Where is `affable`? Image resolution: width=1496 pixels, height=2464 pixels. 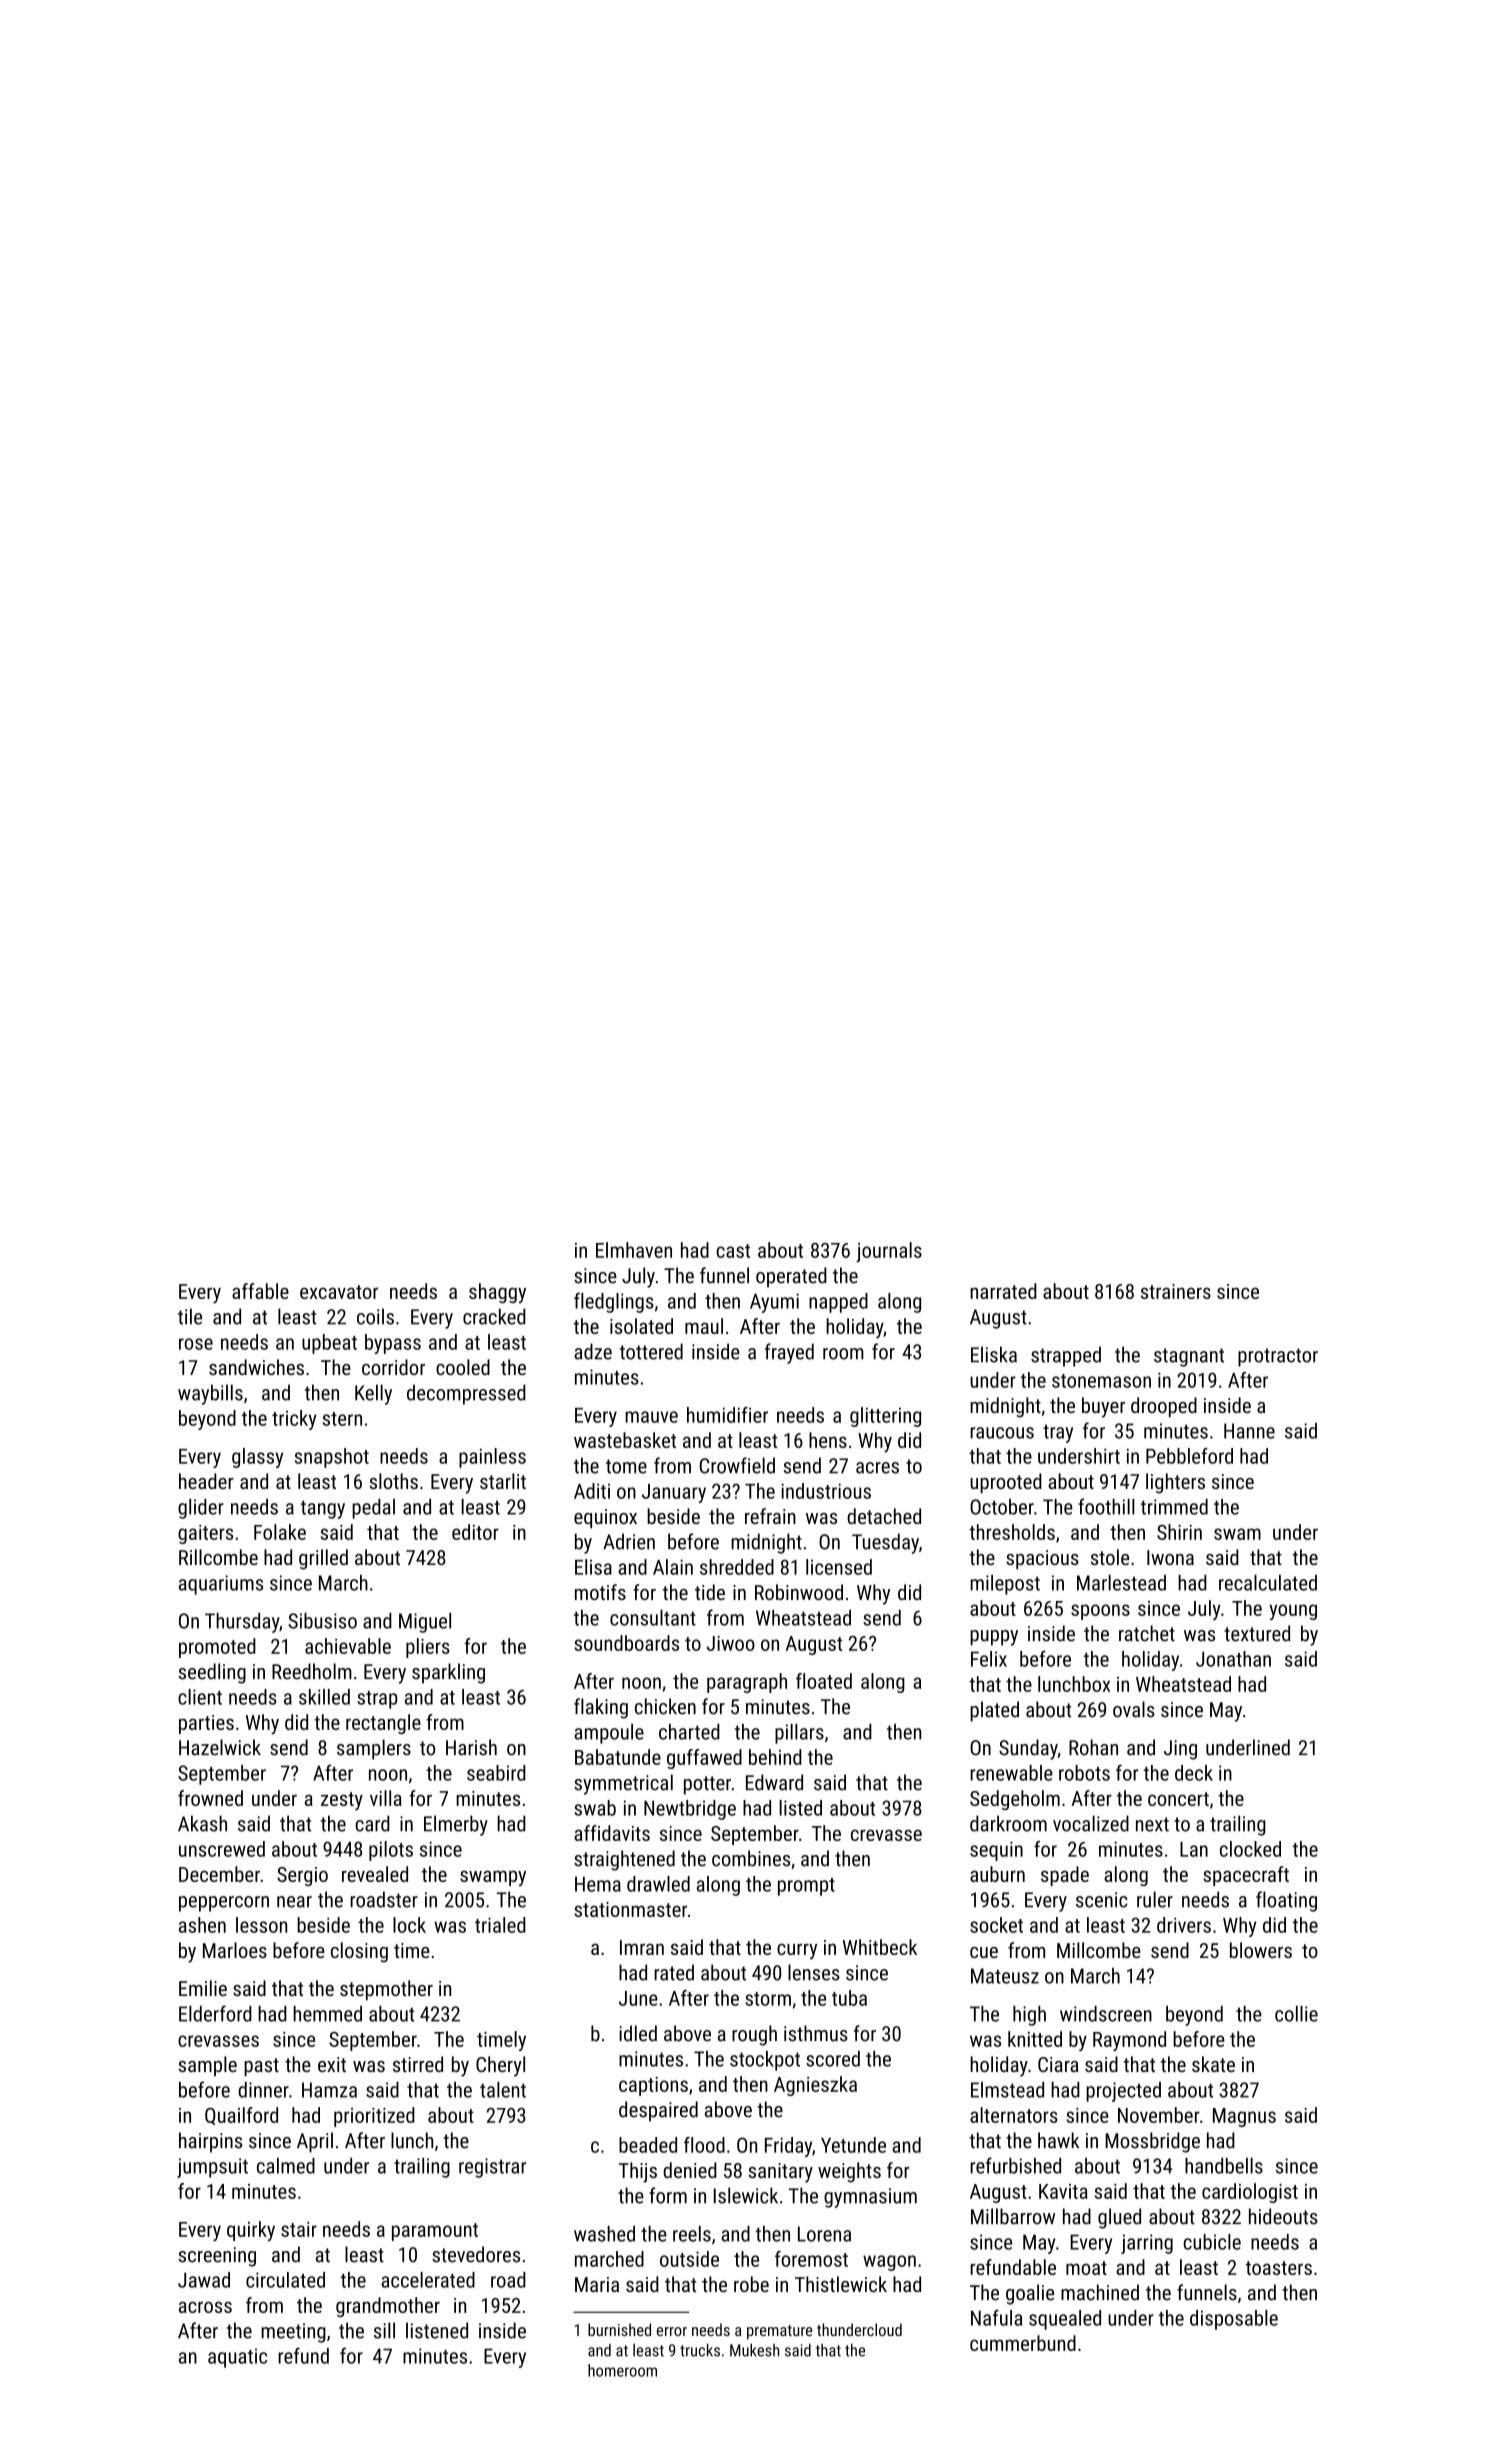
affable is located at coordinates (260, 1291).
